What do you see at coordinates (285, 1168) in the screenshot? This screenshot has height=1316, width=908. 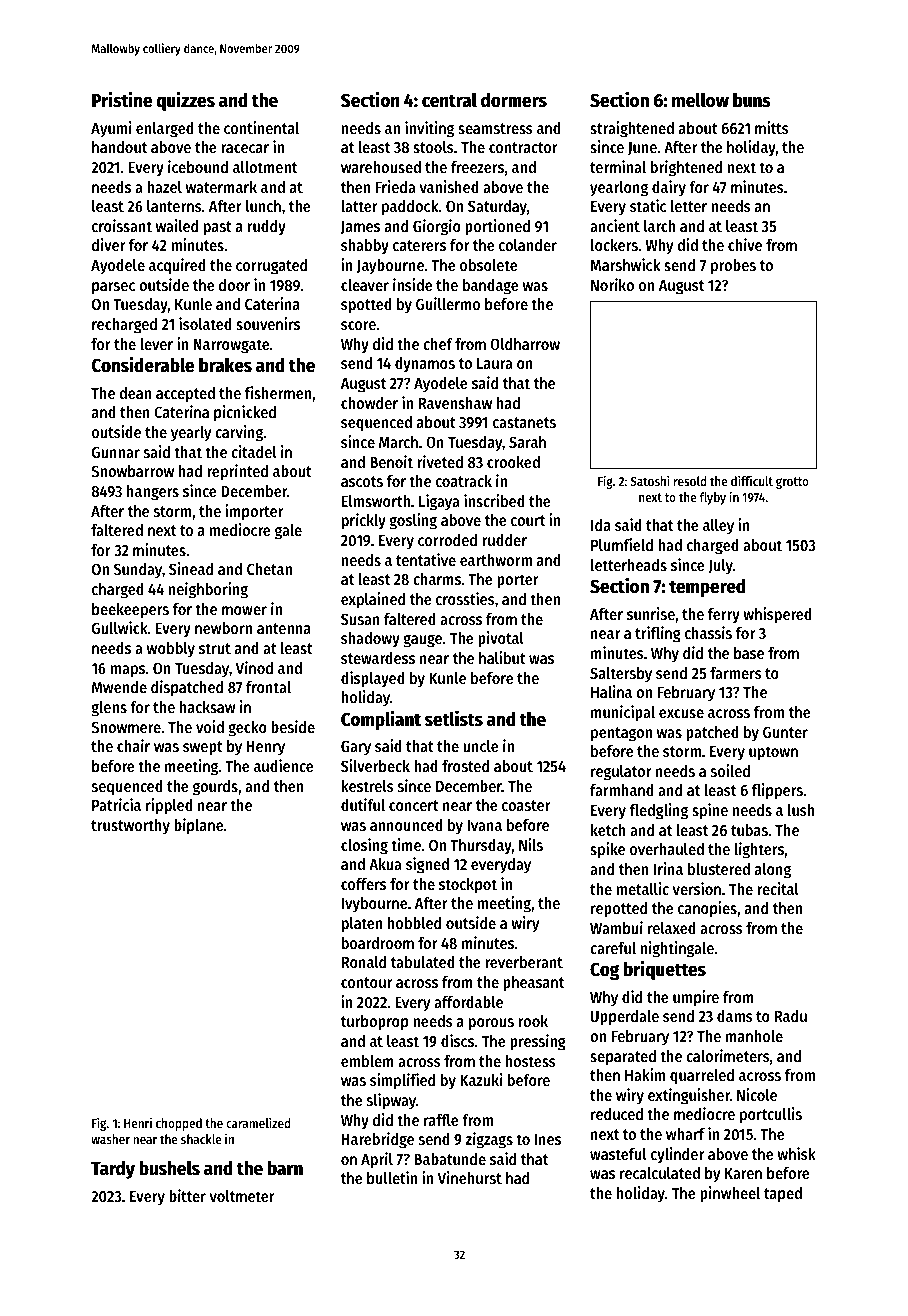 I see `barn` at bounding box center [285, 1168].
